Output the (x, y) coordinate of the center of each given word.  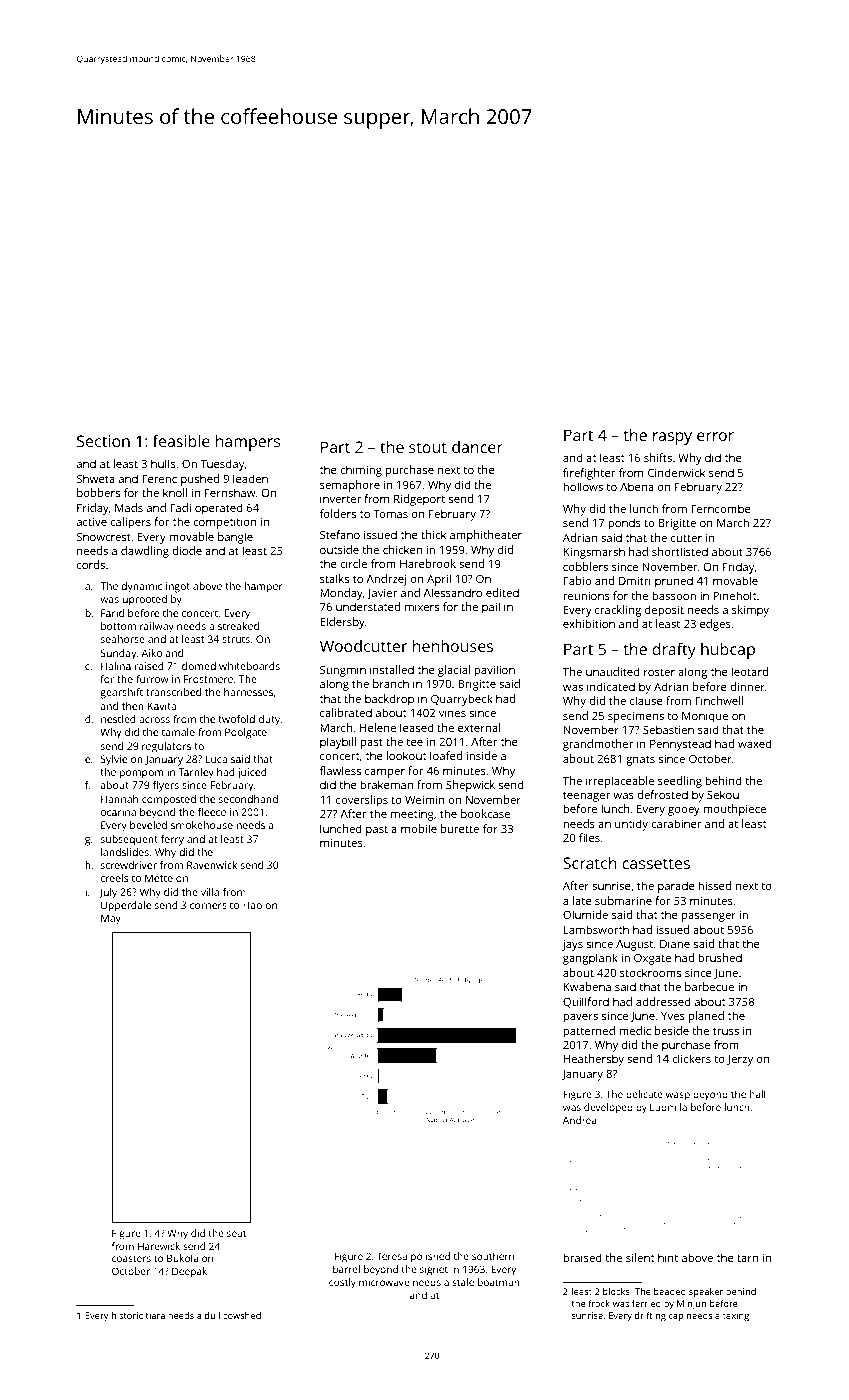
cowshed (242, 1315)
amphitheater (486, 536)
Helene (378, 727)
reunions (586, 596)
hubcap (728, 651)
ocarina (118, 812)
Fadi (180, 507)
